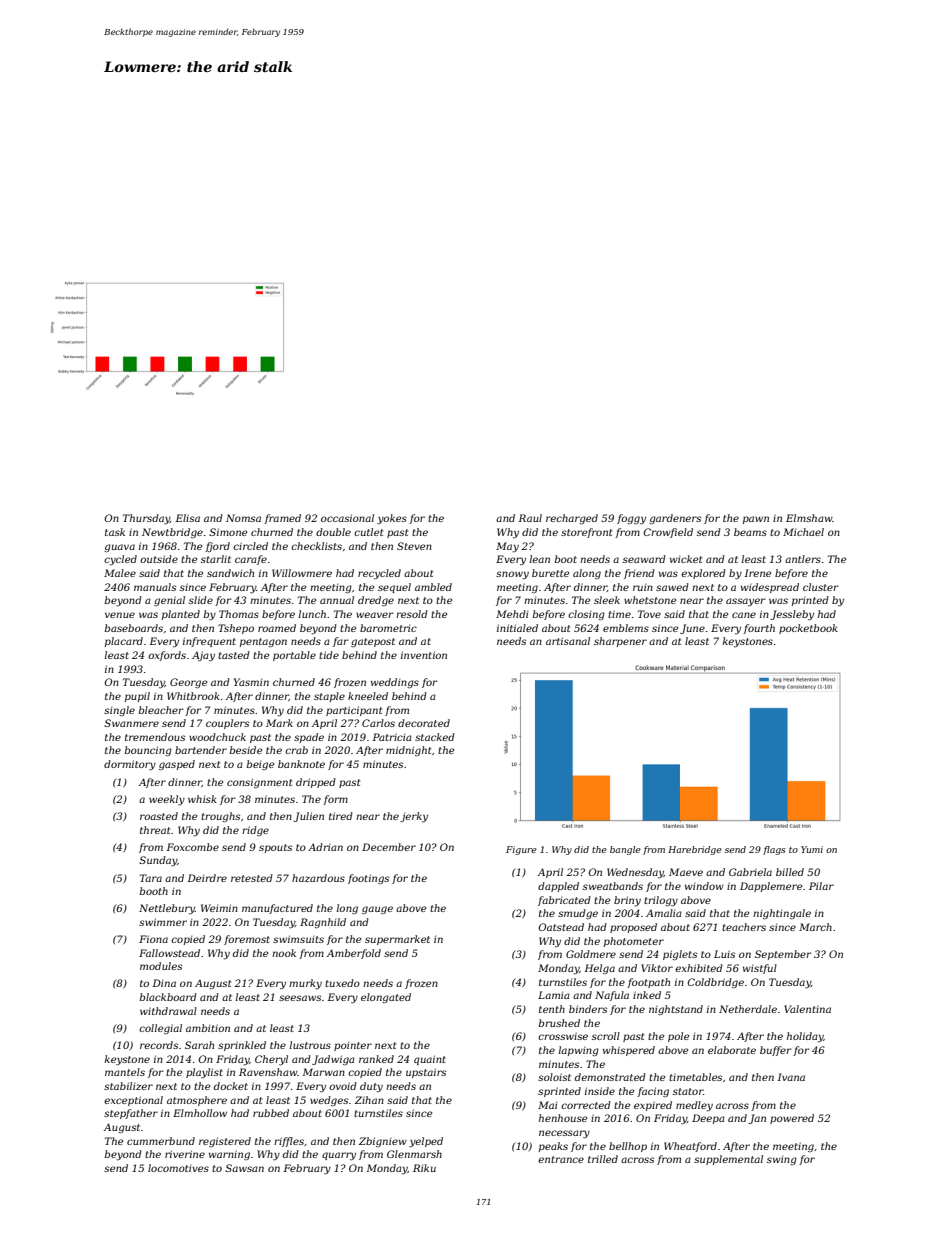  Describe the element at coordinates (808, 629) in the page. I see `pocketbook` at that location.
